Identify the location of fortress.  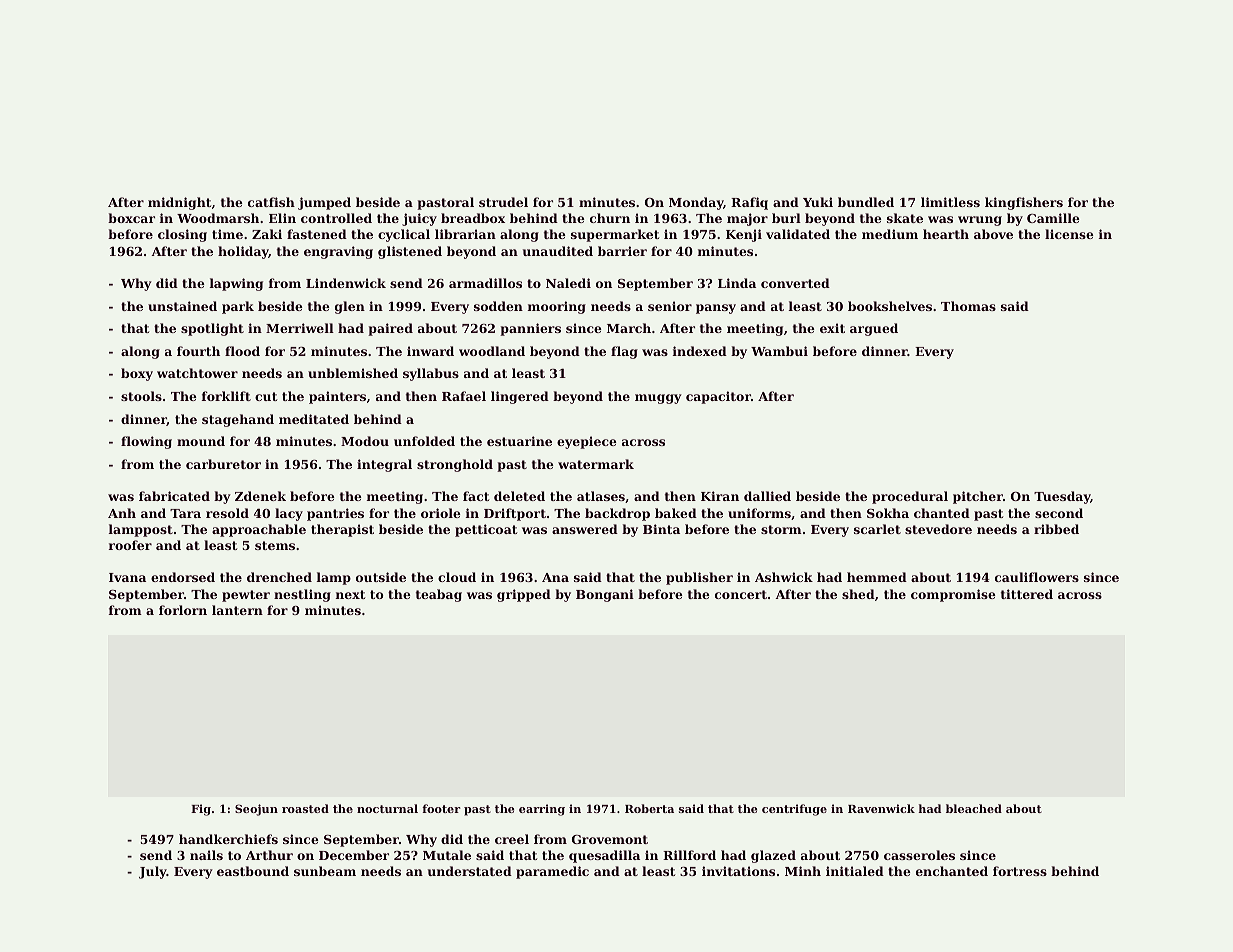
(1020, 871).
